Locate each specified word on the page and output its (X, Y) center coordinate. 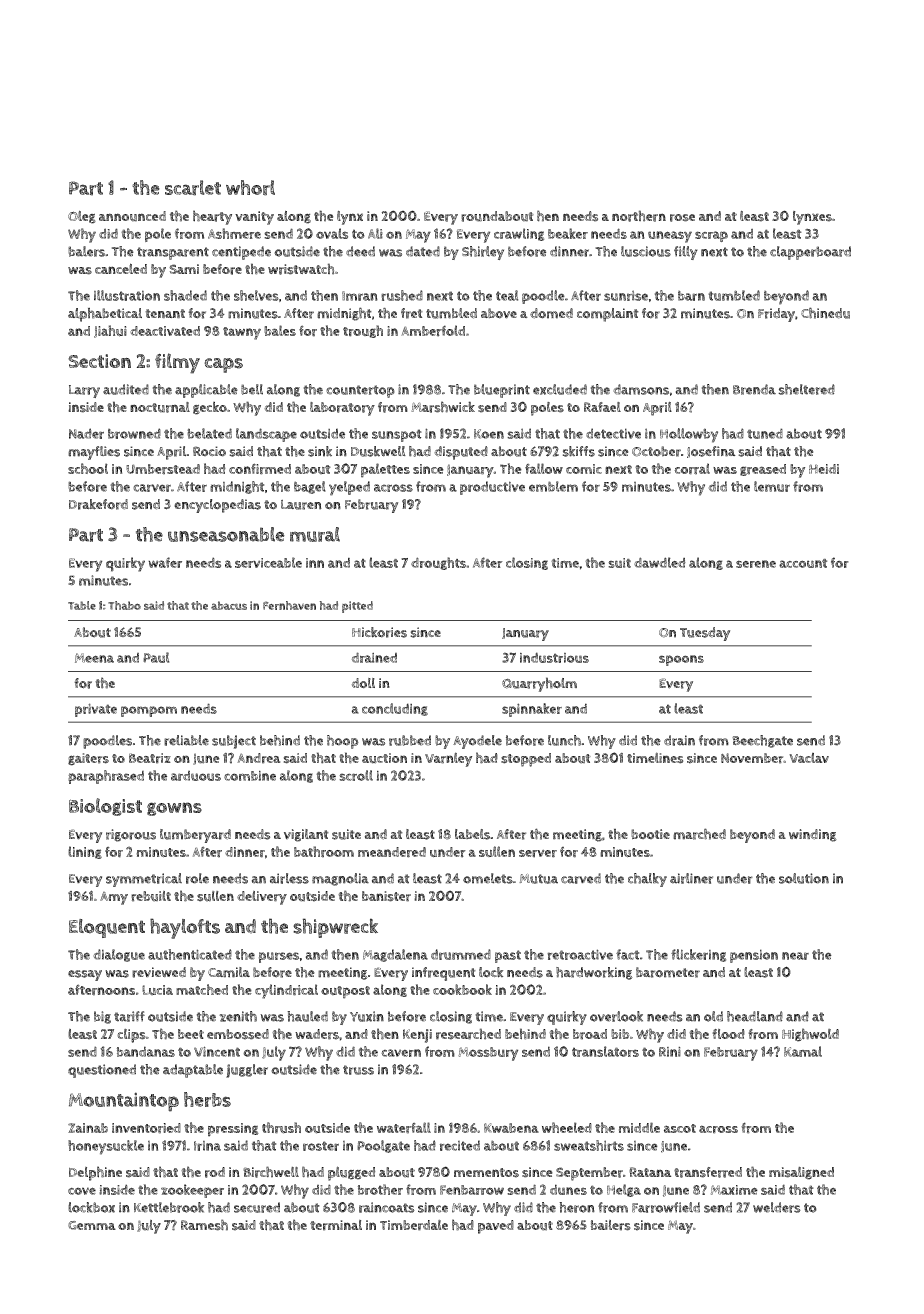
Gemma (92, 1225)
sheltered (806, 389)
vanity (254, 218)
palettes (385, 470)
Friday (776, 315)
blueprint (502, 391)
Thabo (124, 605)
